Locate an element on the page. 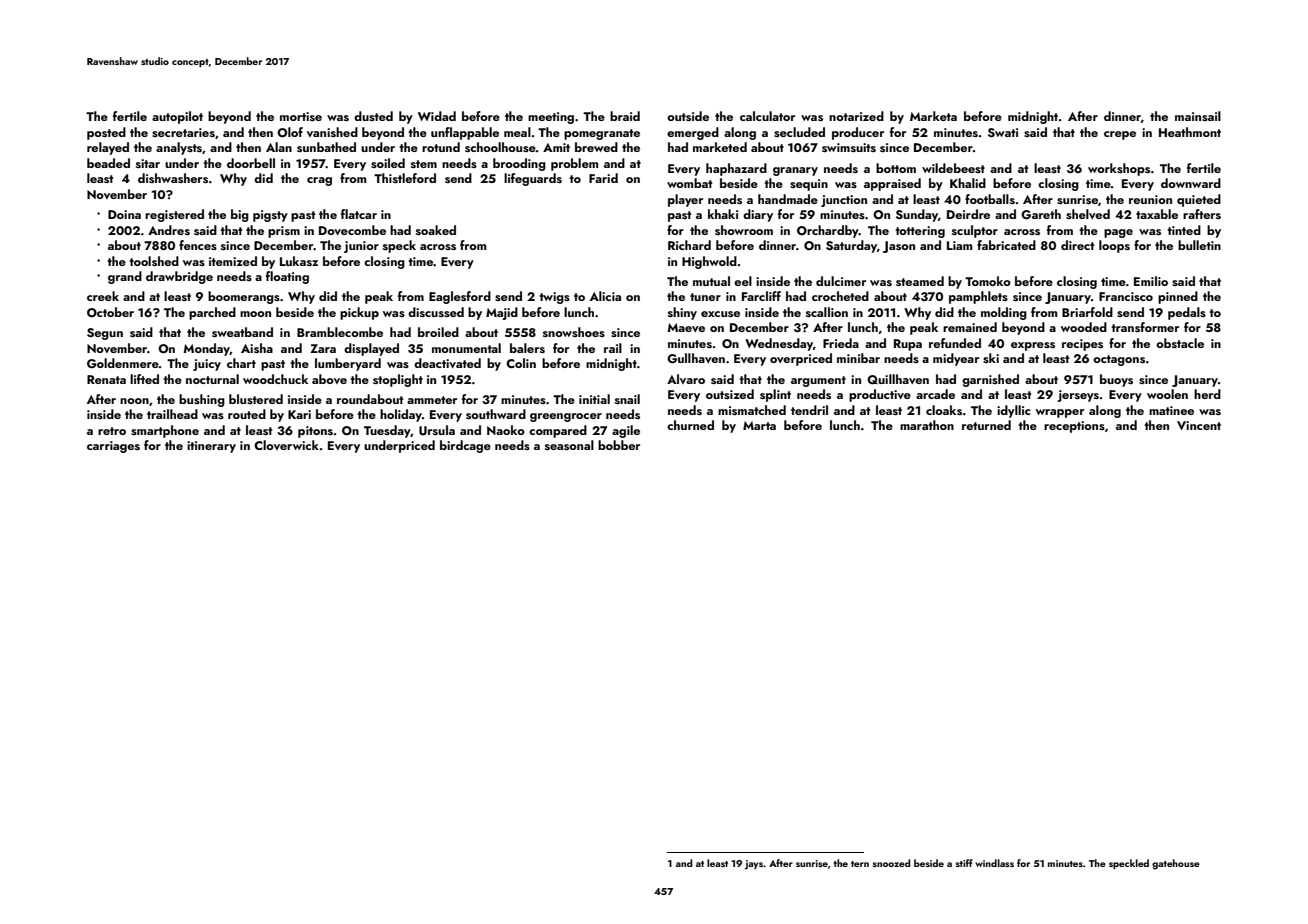 This document has height=924, width=1308. windlass is located at coordinates (994, 863).
